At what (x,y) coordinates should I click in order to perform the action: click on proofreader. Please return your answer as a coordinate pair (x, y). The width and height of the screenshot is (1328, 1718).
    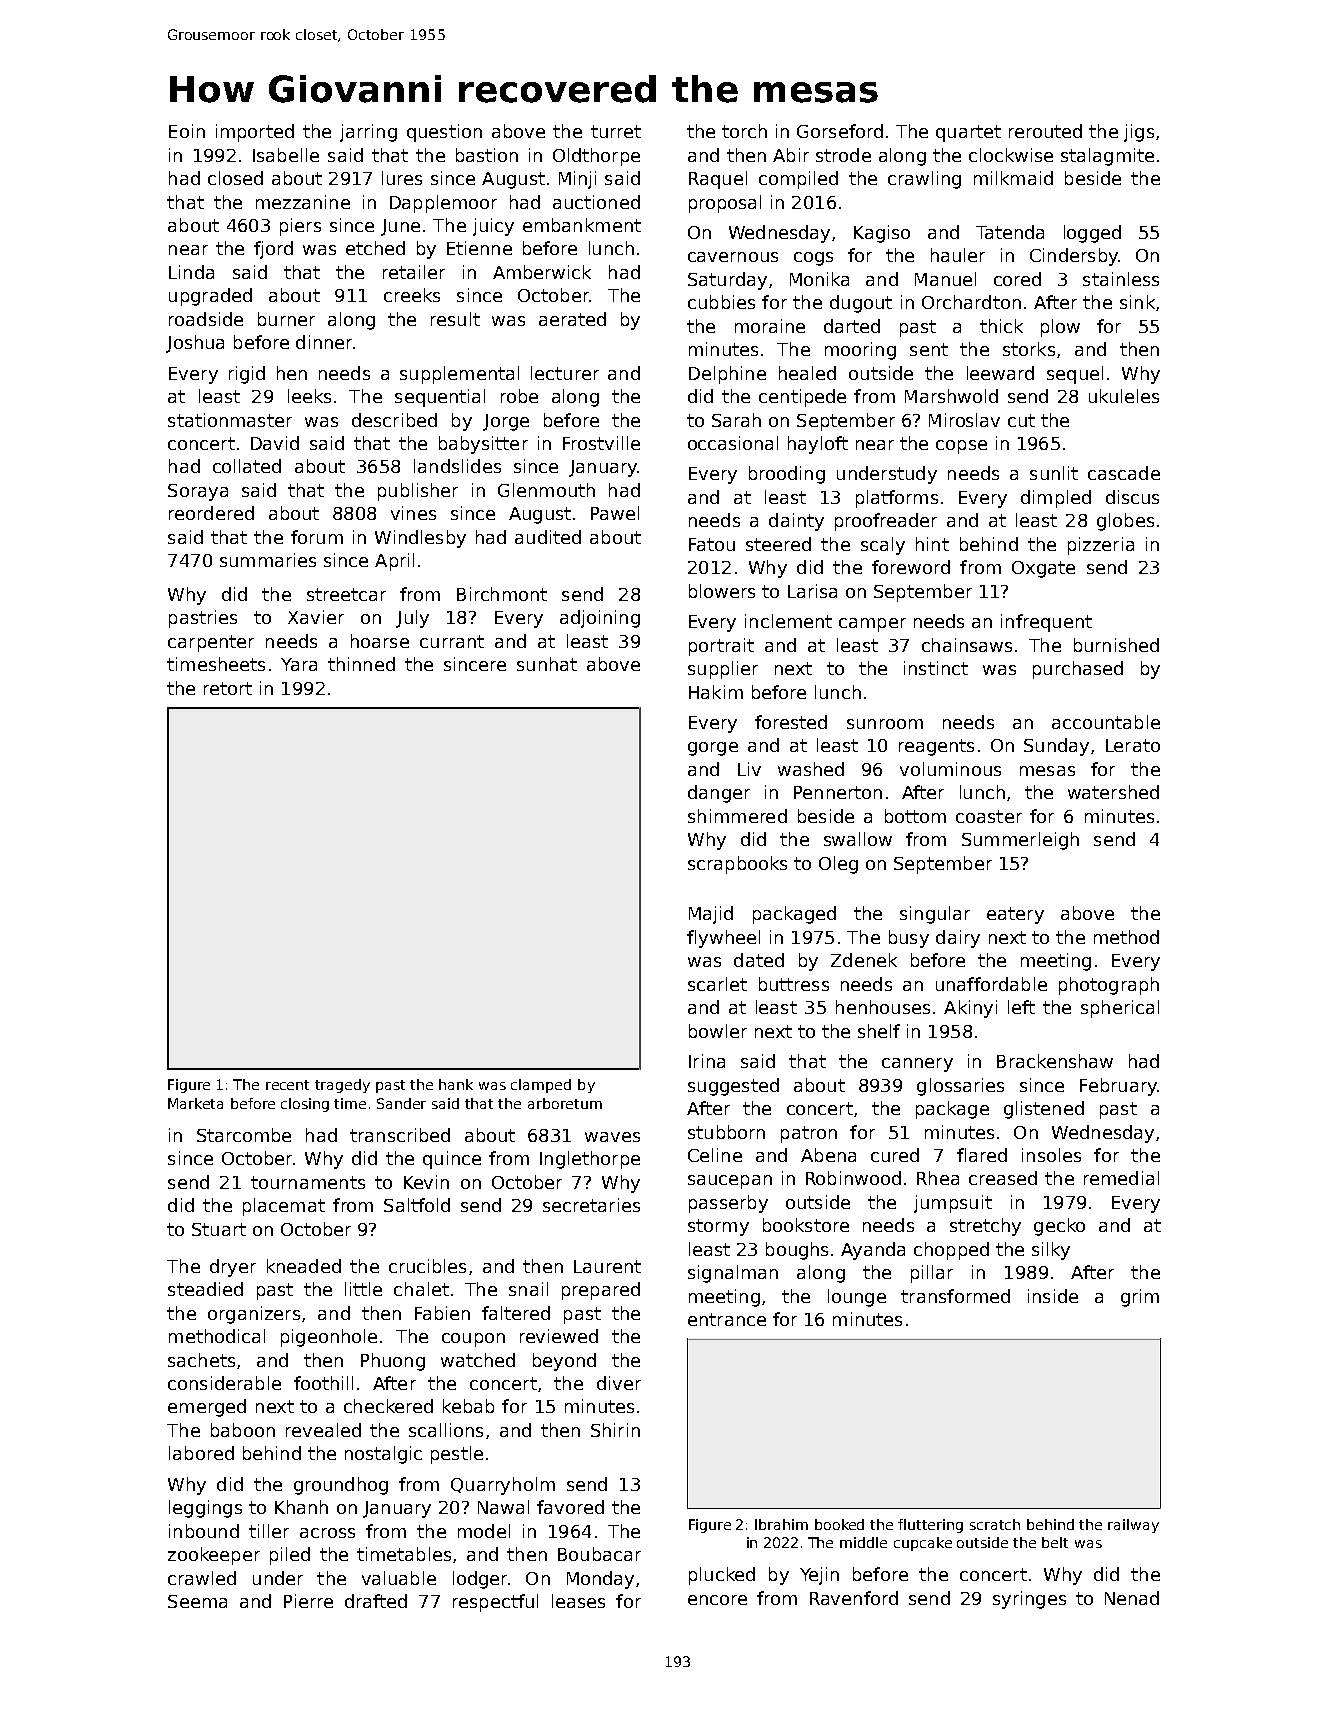
    Looking at the image, I should click on (886, 522).
